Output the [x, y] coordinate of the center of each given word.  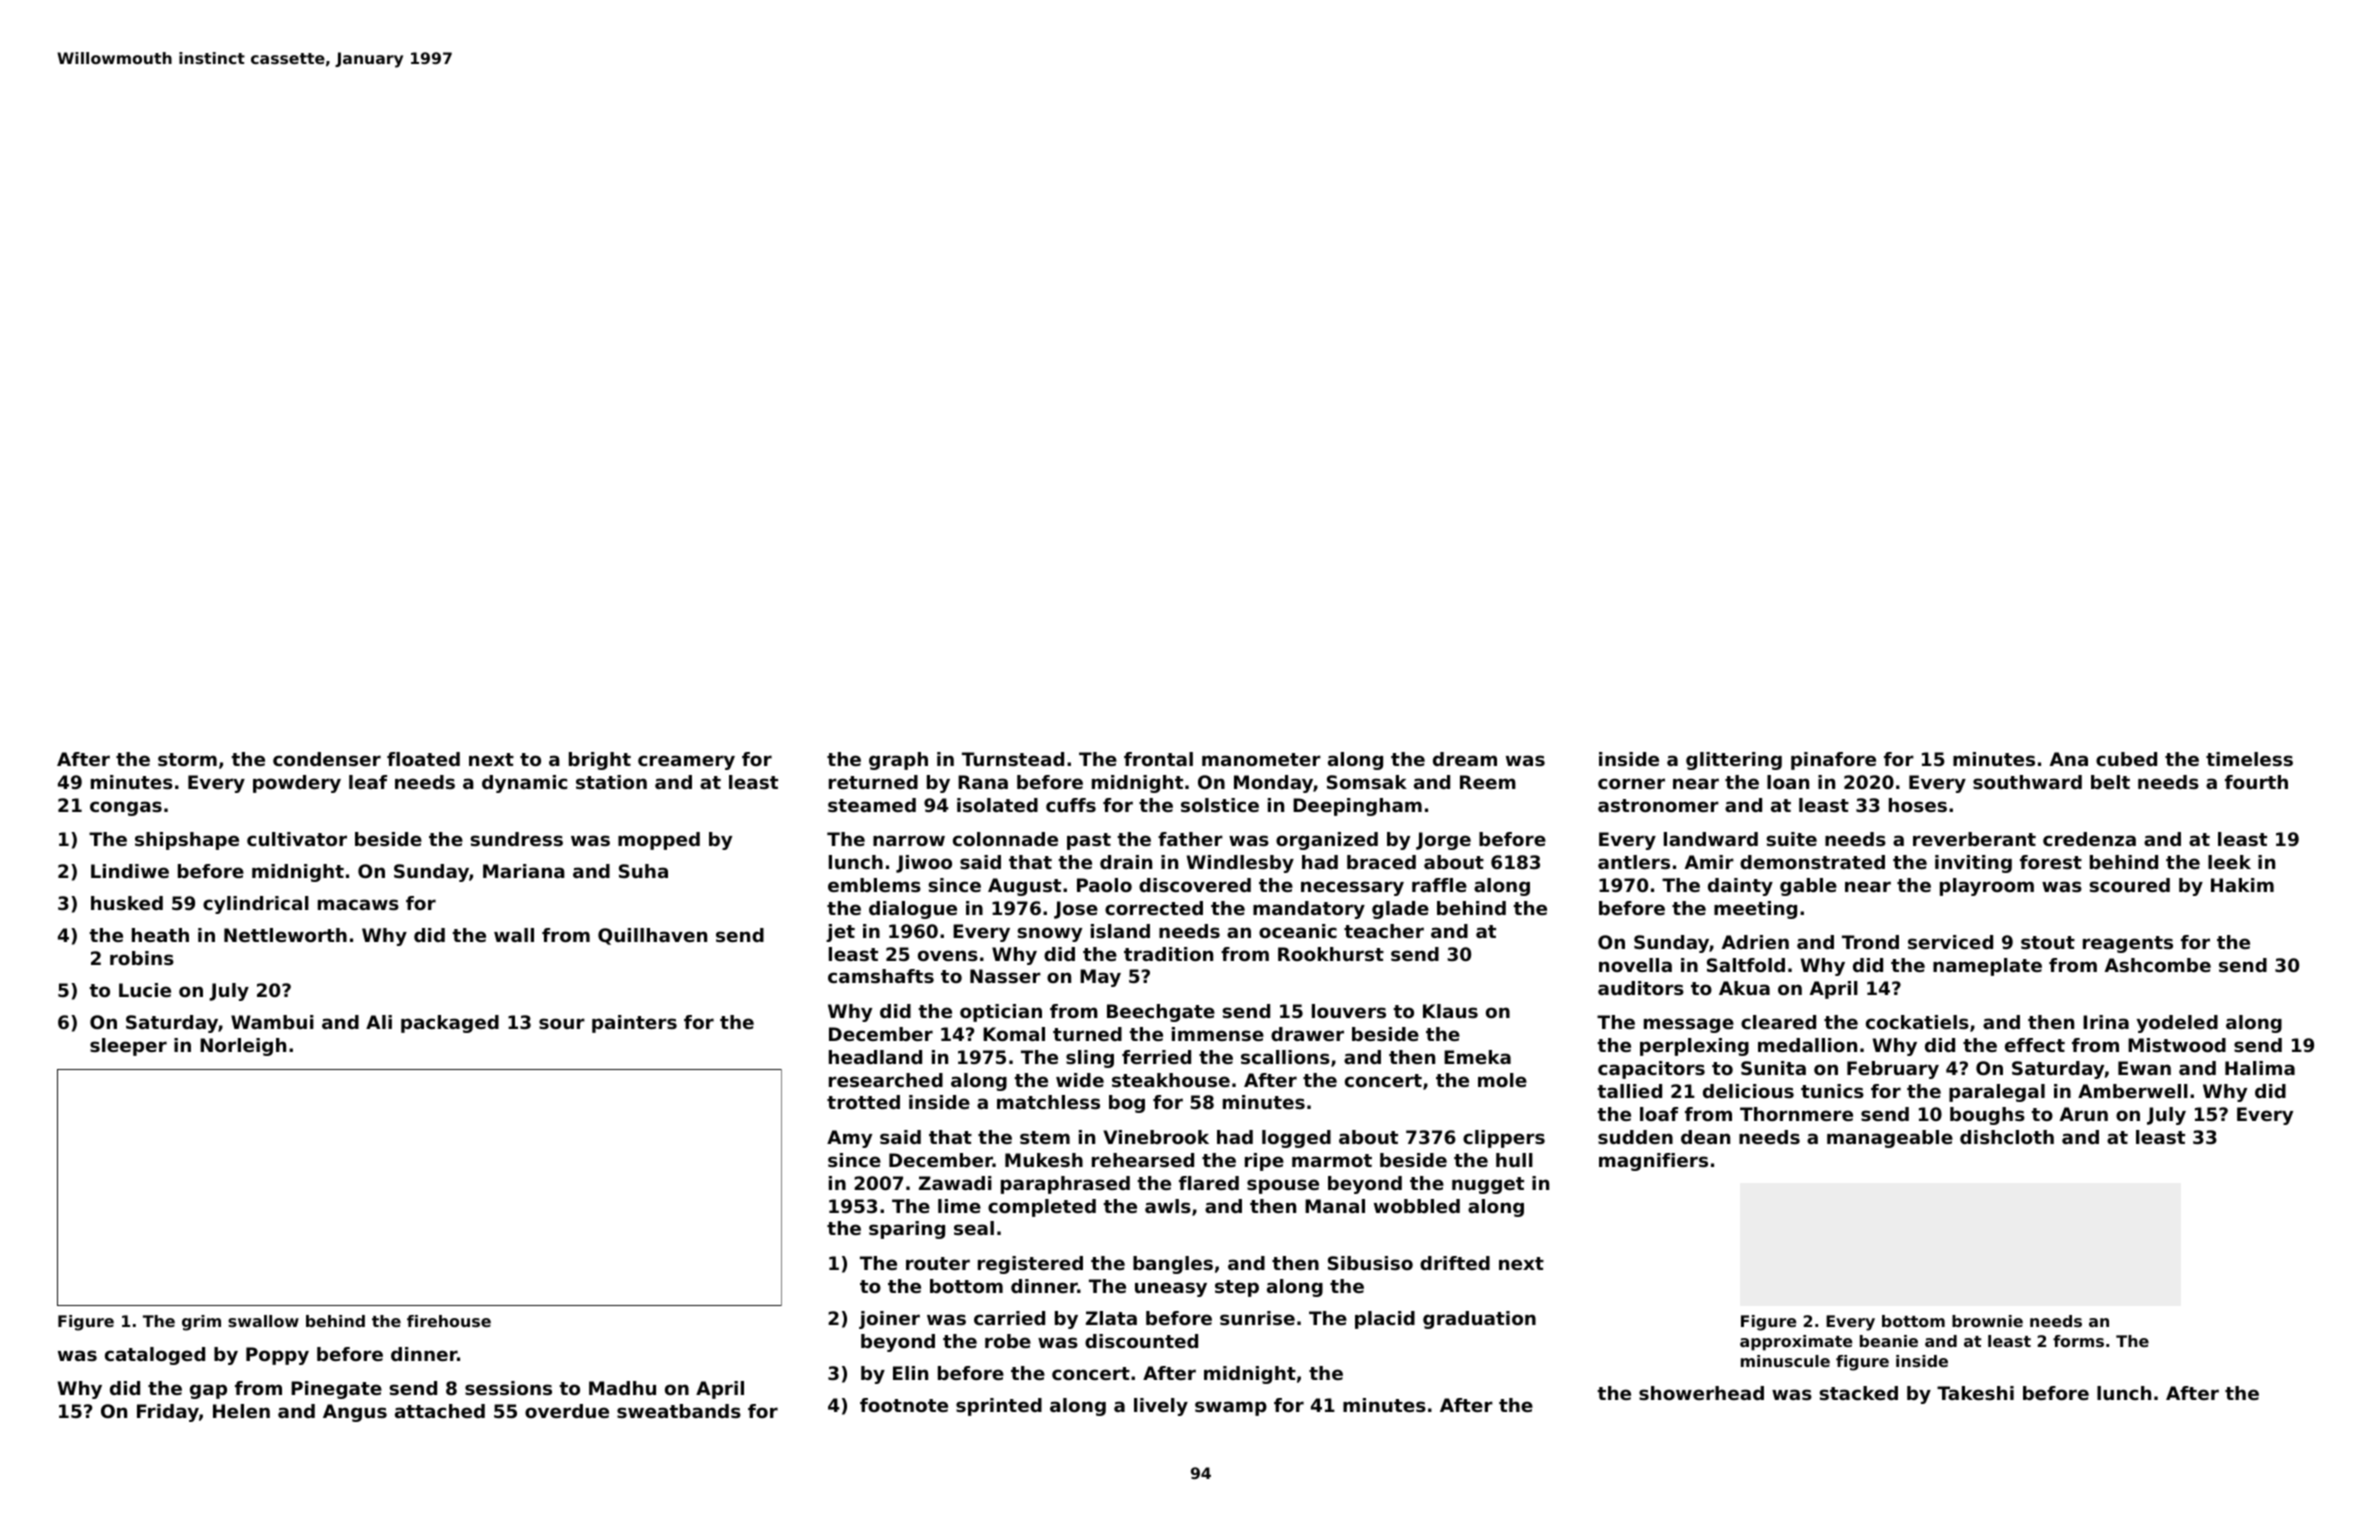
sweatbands [679, 1411]
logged [1296, 1139]
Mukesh [1044, 1160]
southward [2027, 782]
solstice [1220, 805]
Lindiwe [130, 871]
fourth [2256, 782]
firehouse [449, 1321]
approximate [1796, 1343]
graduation [1479, 1320]
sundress [517, 839]
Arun [2084, 1114]
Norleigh [243, 1047]
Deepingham [1357, 807]
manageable [1890, 1139]
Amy [849, 1139]
